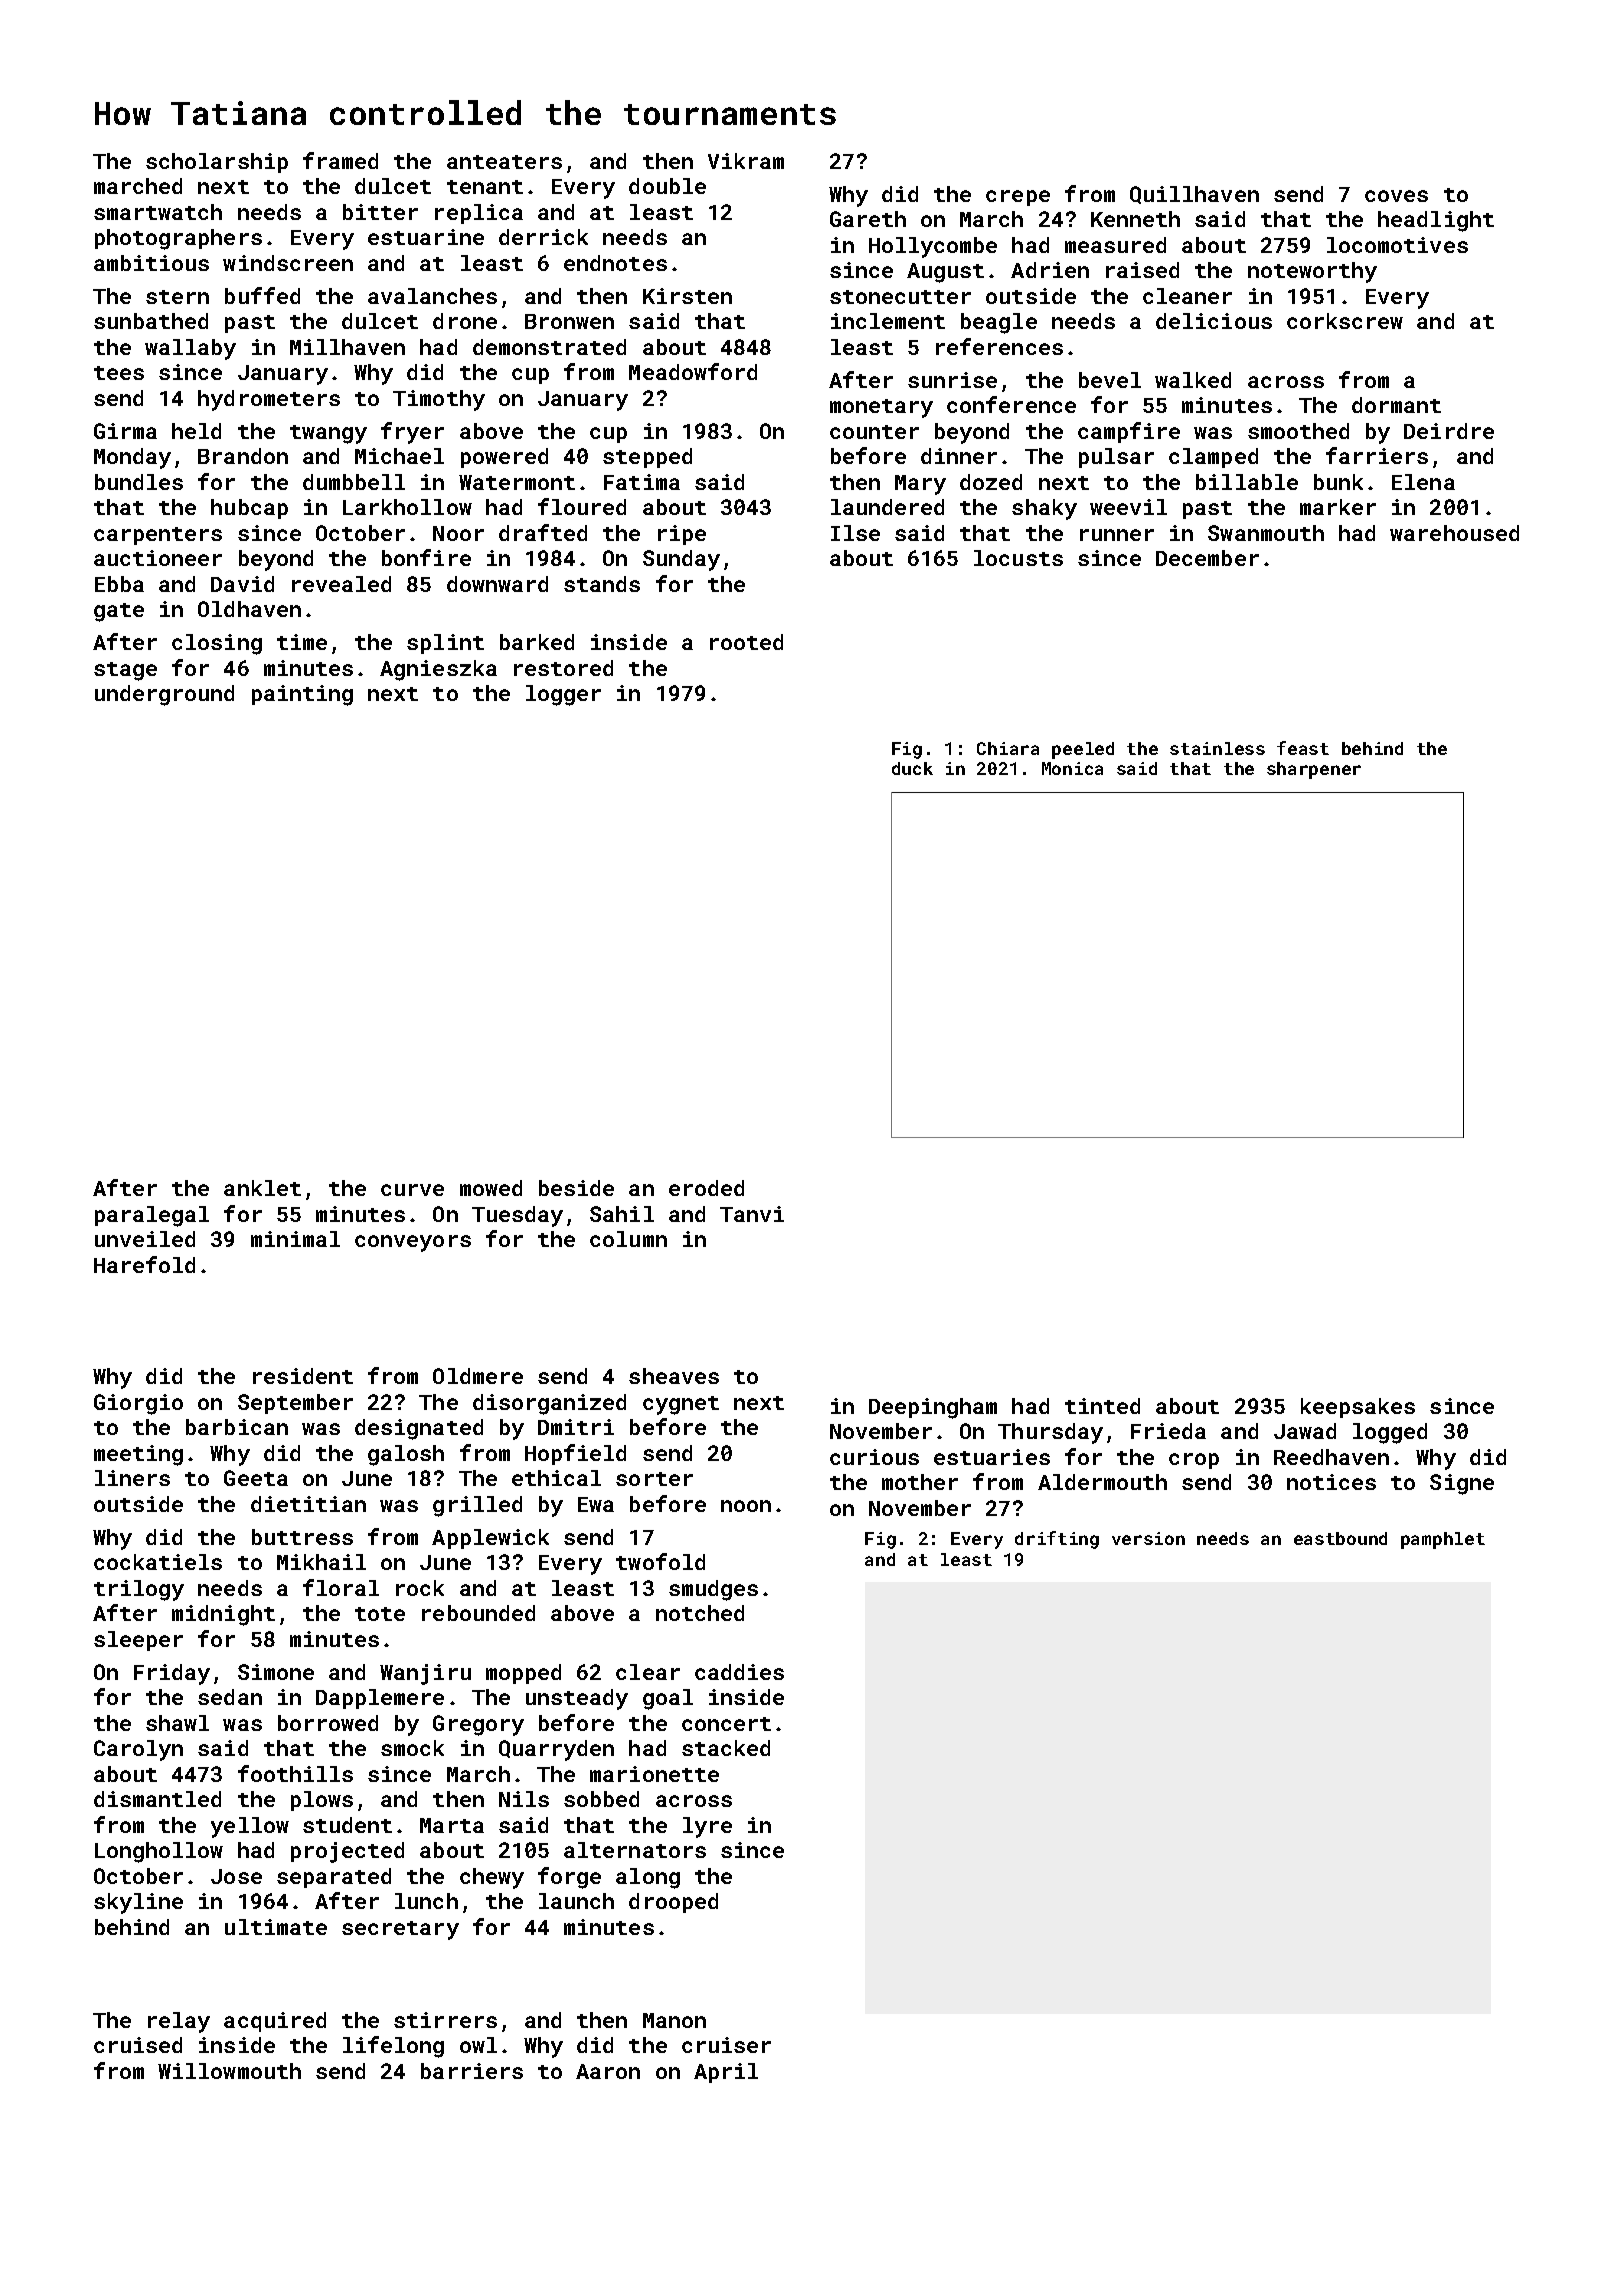 The height and width of the screenshot is (2292, 1620). Describe the element at coordinates (302, 695) in the screenshot. I see `painting` at that location.
